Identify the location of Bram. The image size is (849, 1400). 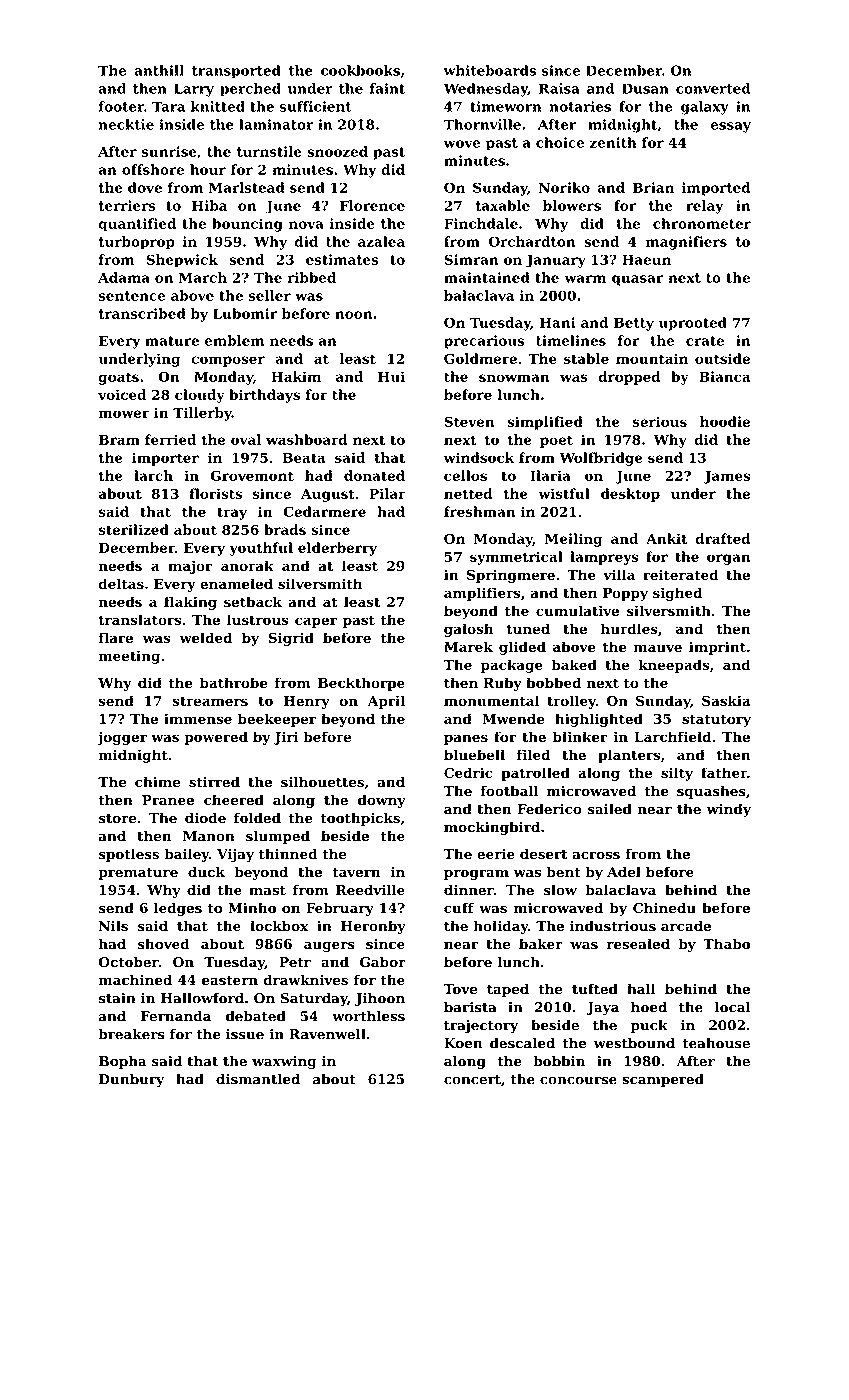
(119, 440).
